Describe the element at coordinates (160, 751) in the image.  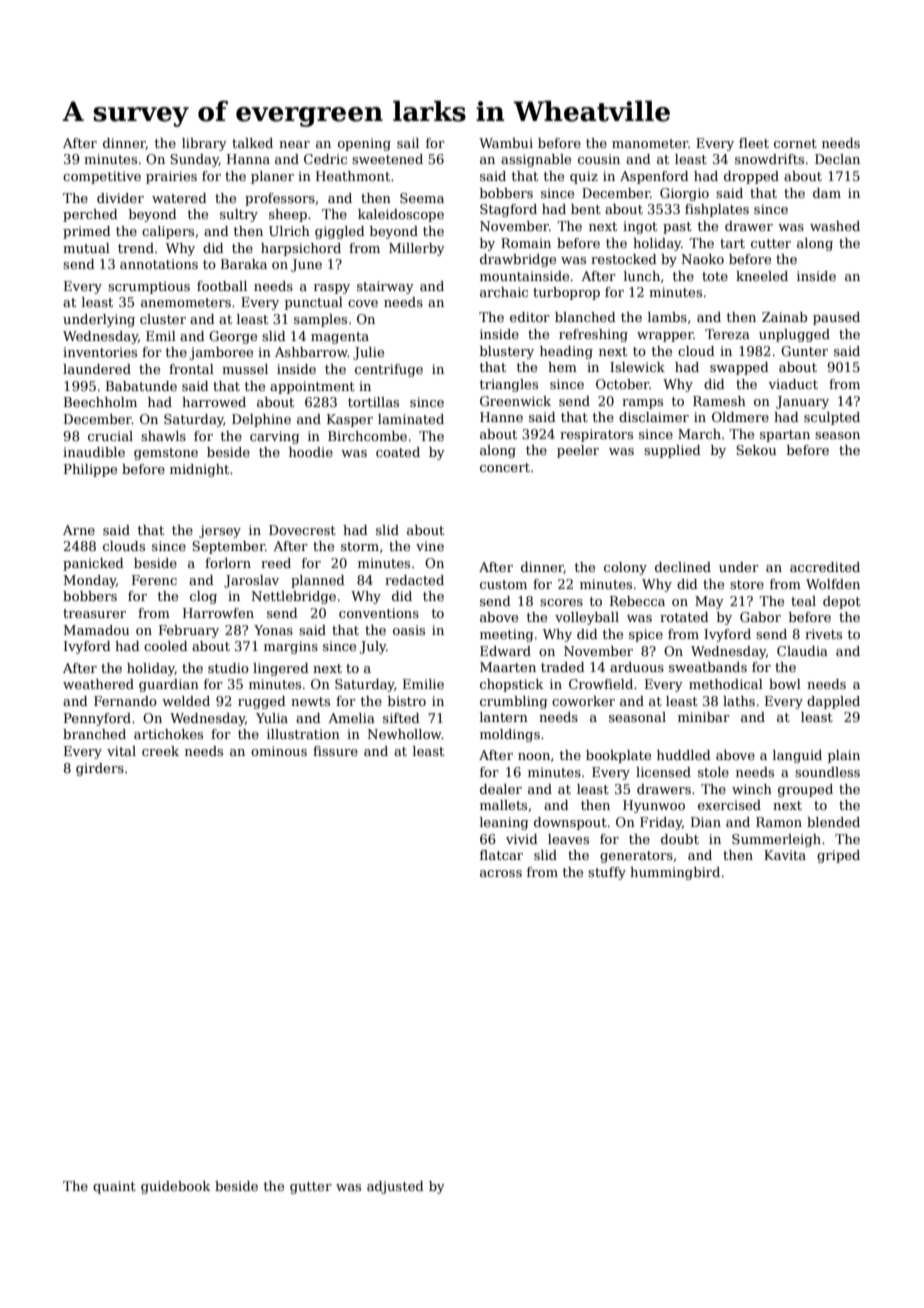
I see `creek` at that location.
